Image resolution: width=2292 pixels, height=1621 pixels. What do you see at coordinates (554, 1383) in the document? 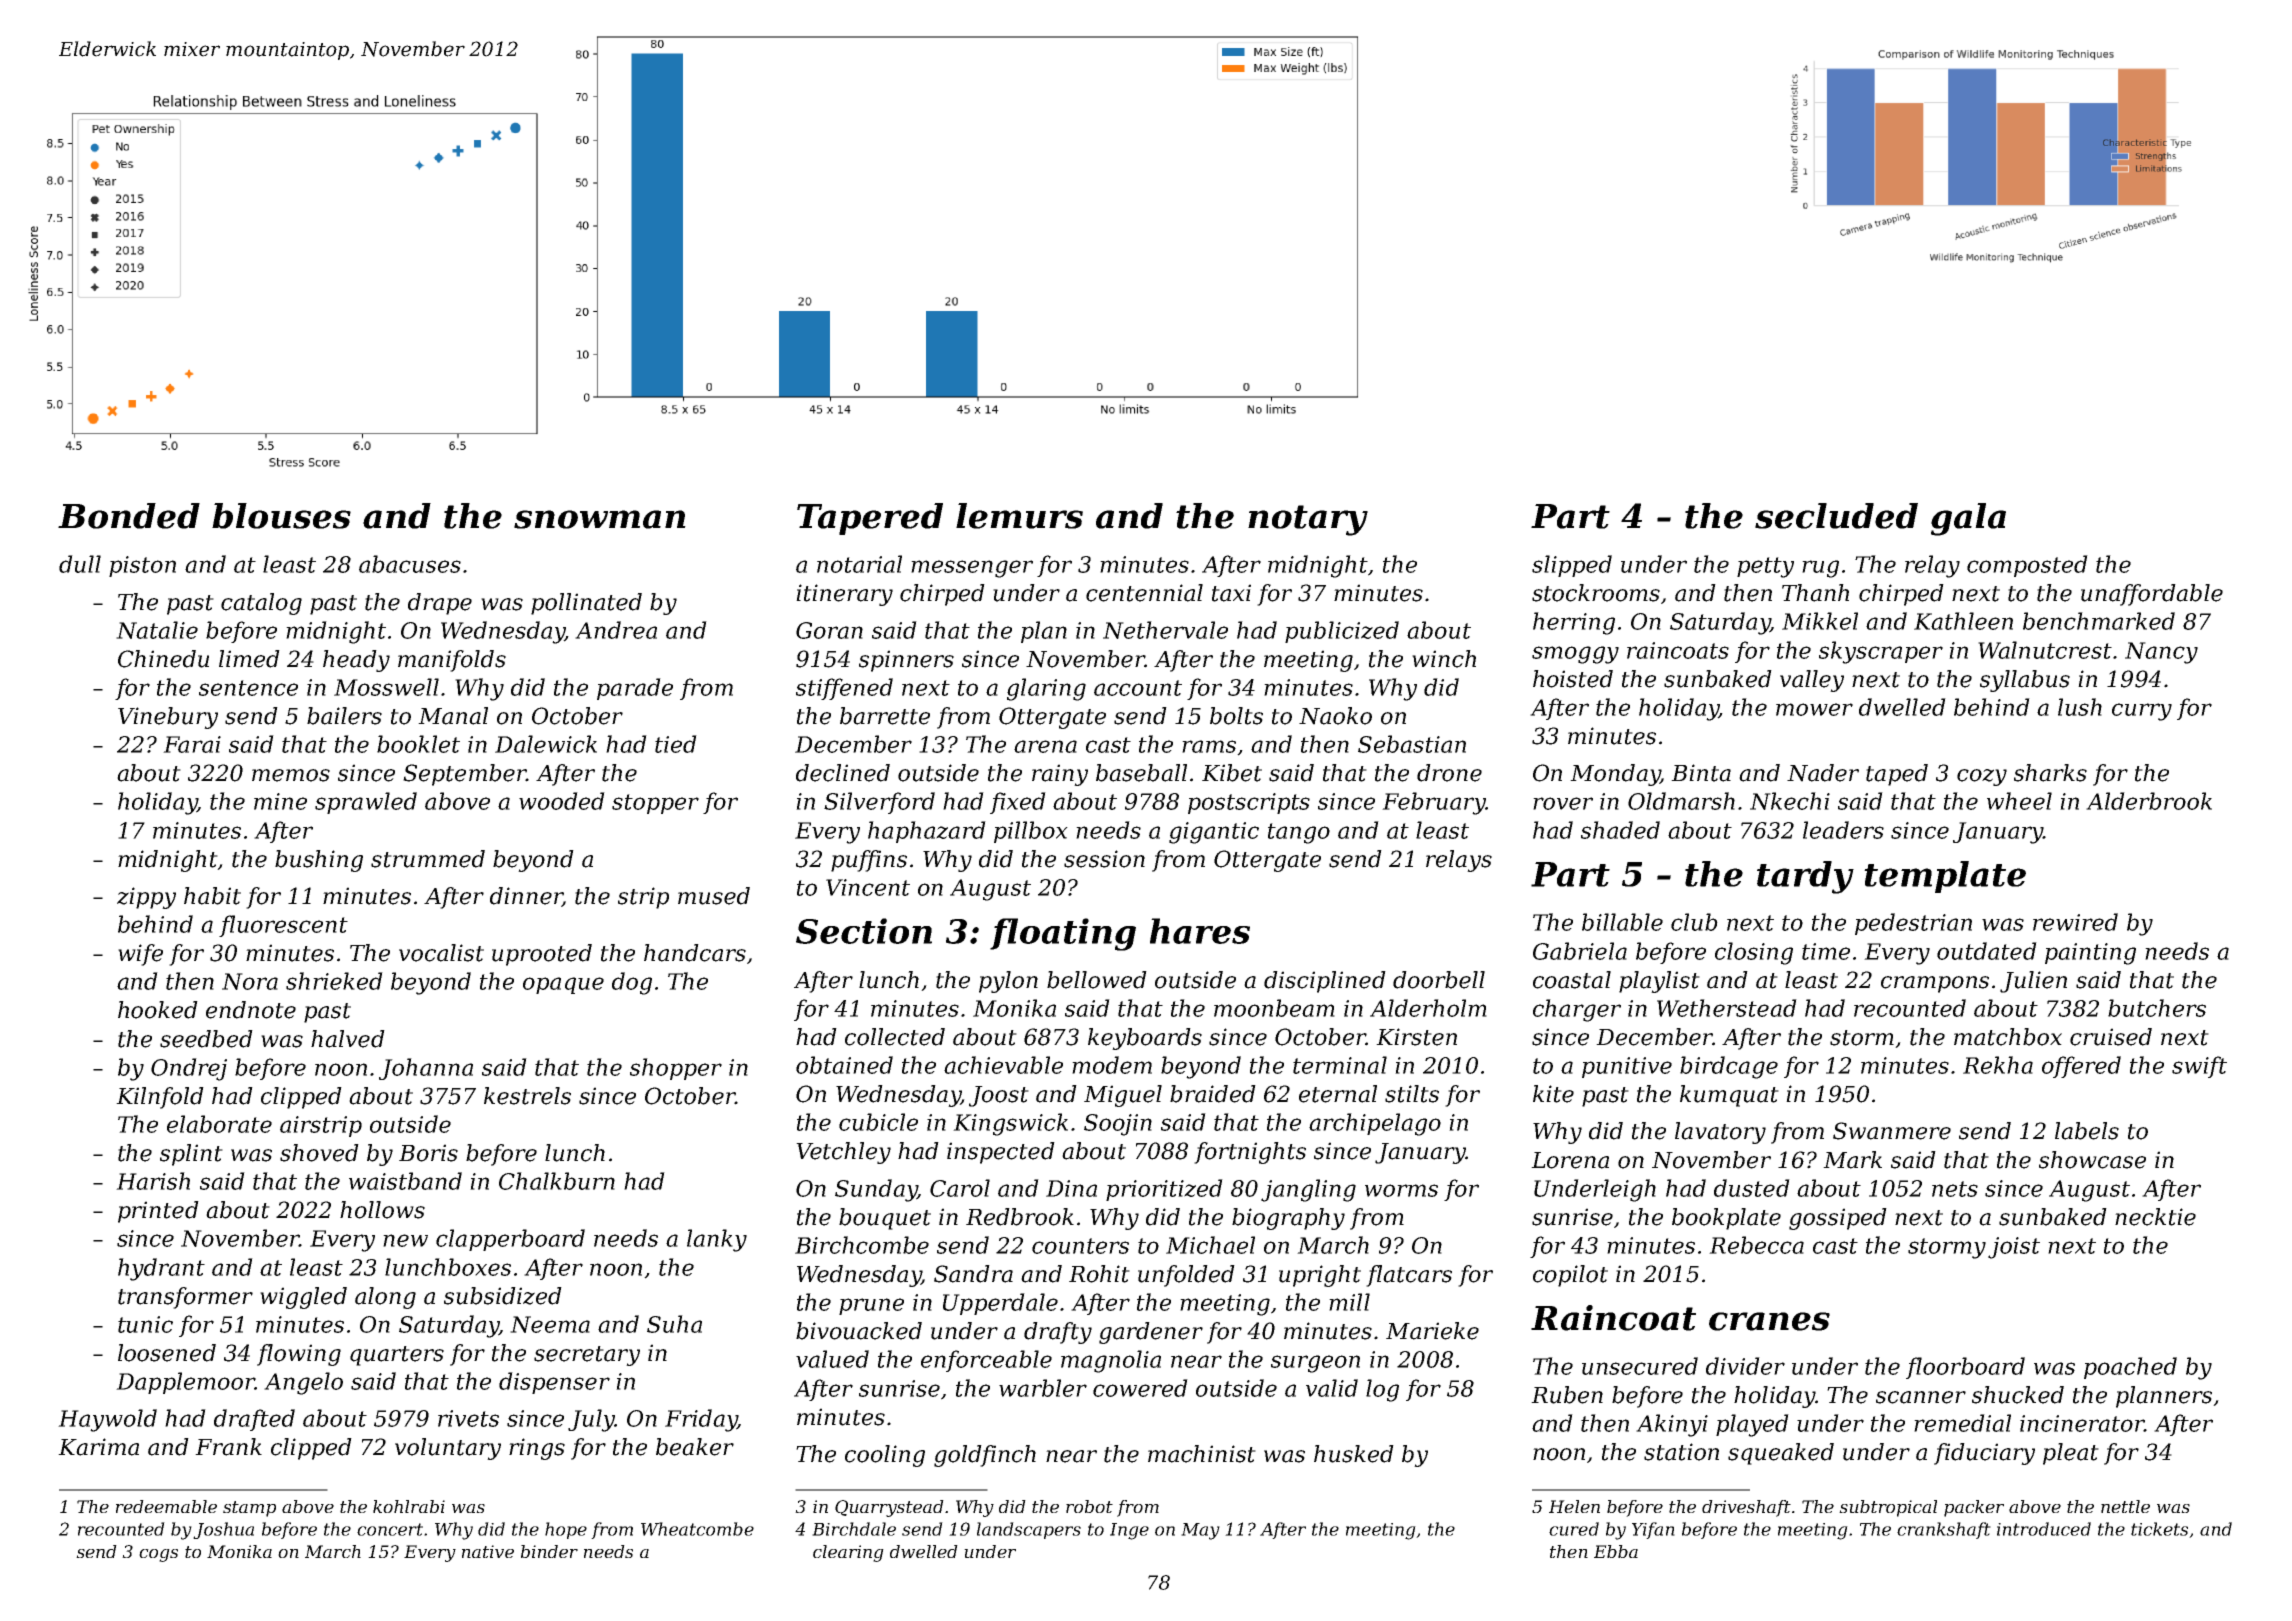
I see `dispenser` at bounding box center [554, 1383].
